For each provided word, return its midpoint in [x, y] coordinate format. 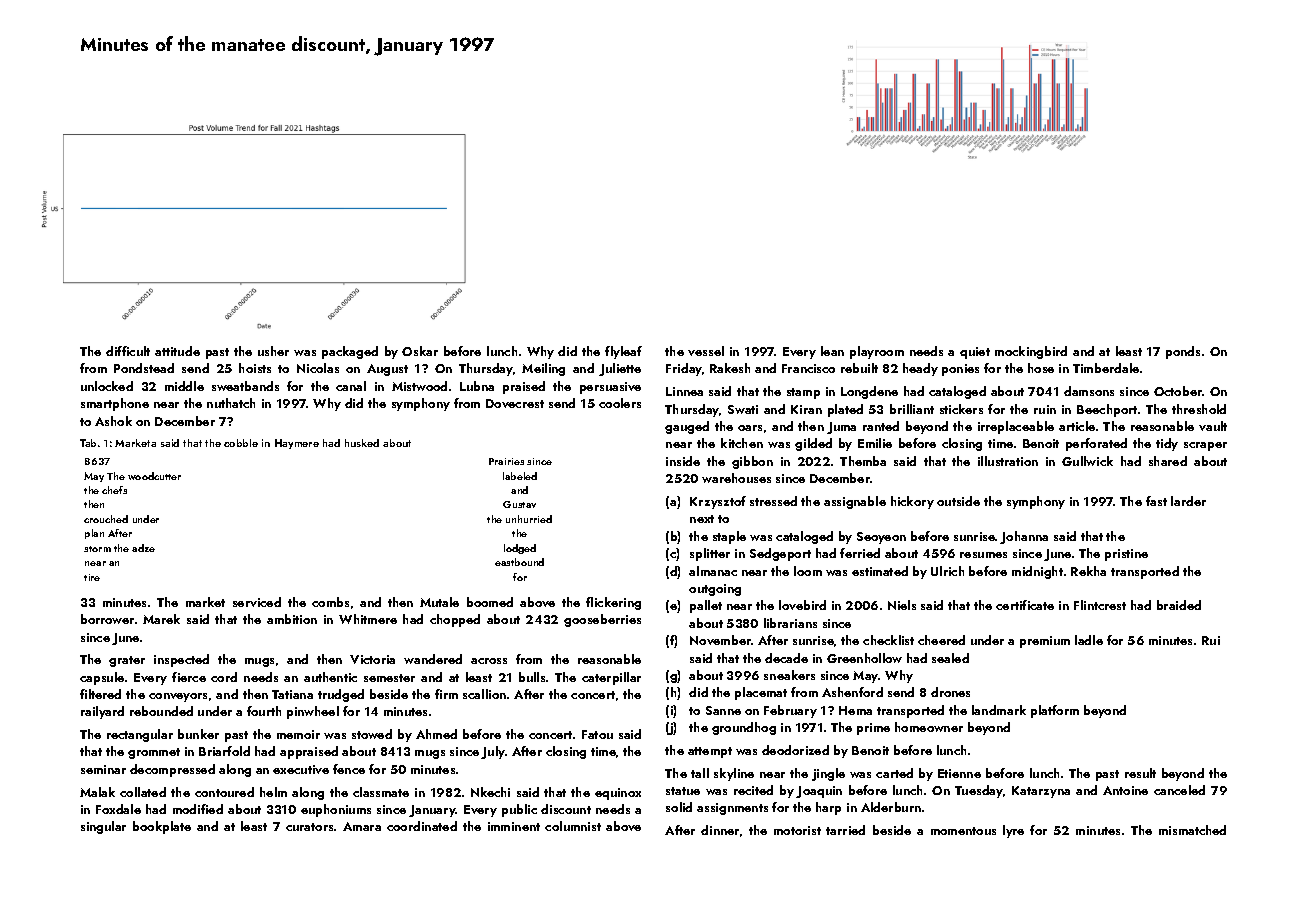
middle [184, 386]
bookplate [162, 827]
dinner [720, 830]
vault [1213, 426]
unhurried [529, 519]
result [1140, 773]
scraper [1205, 446]
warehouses [736, 478]
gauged [687, 427]
